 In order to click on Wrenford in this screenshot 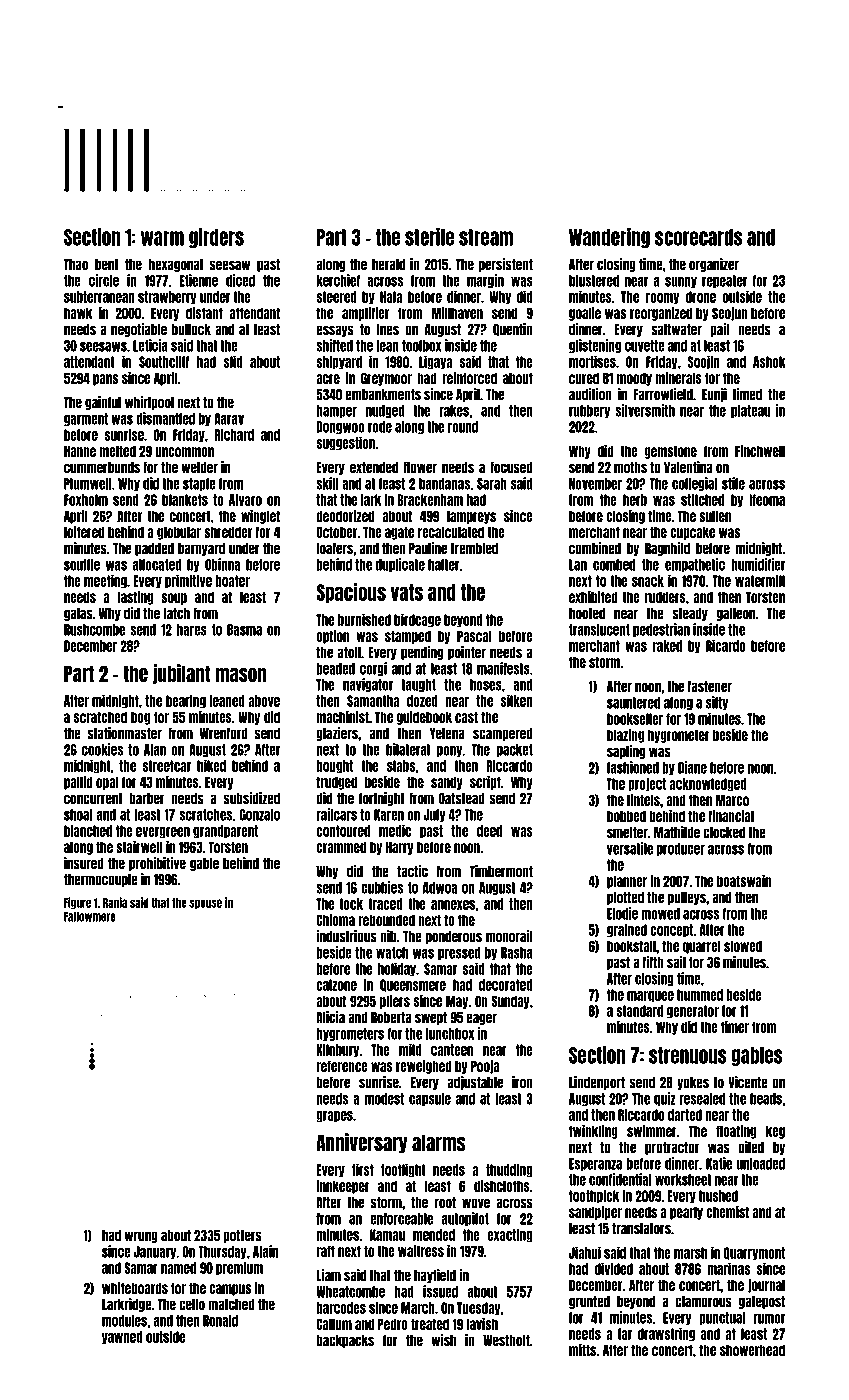, I will do `click(224, 734)`.
